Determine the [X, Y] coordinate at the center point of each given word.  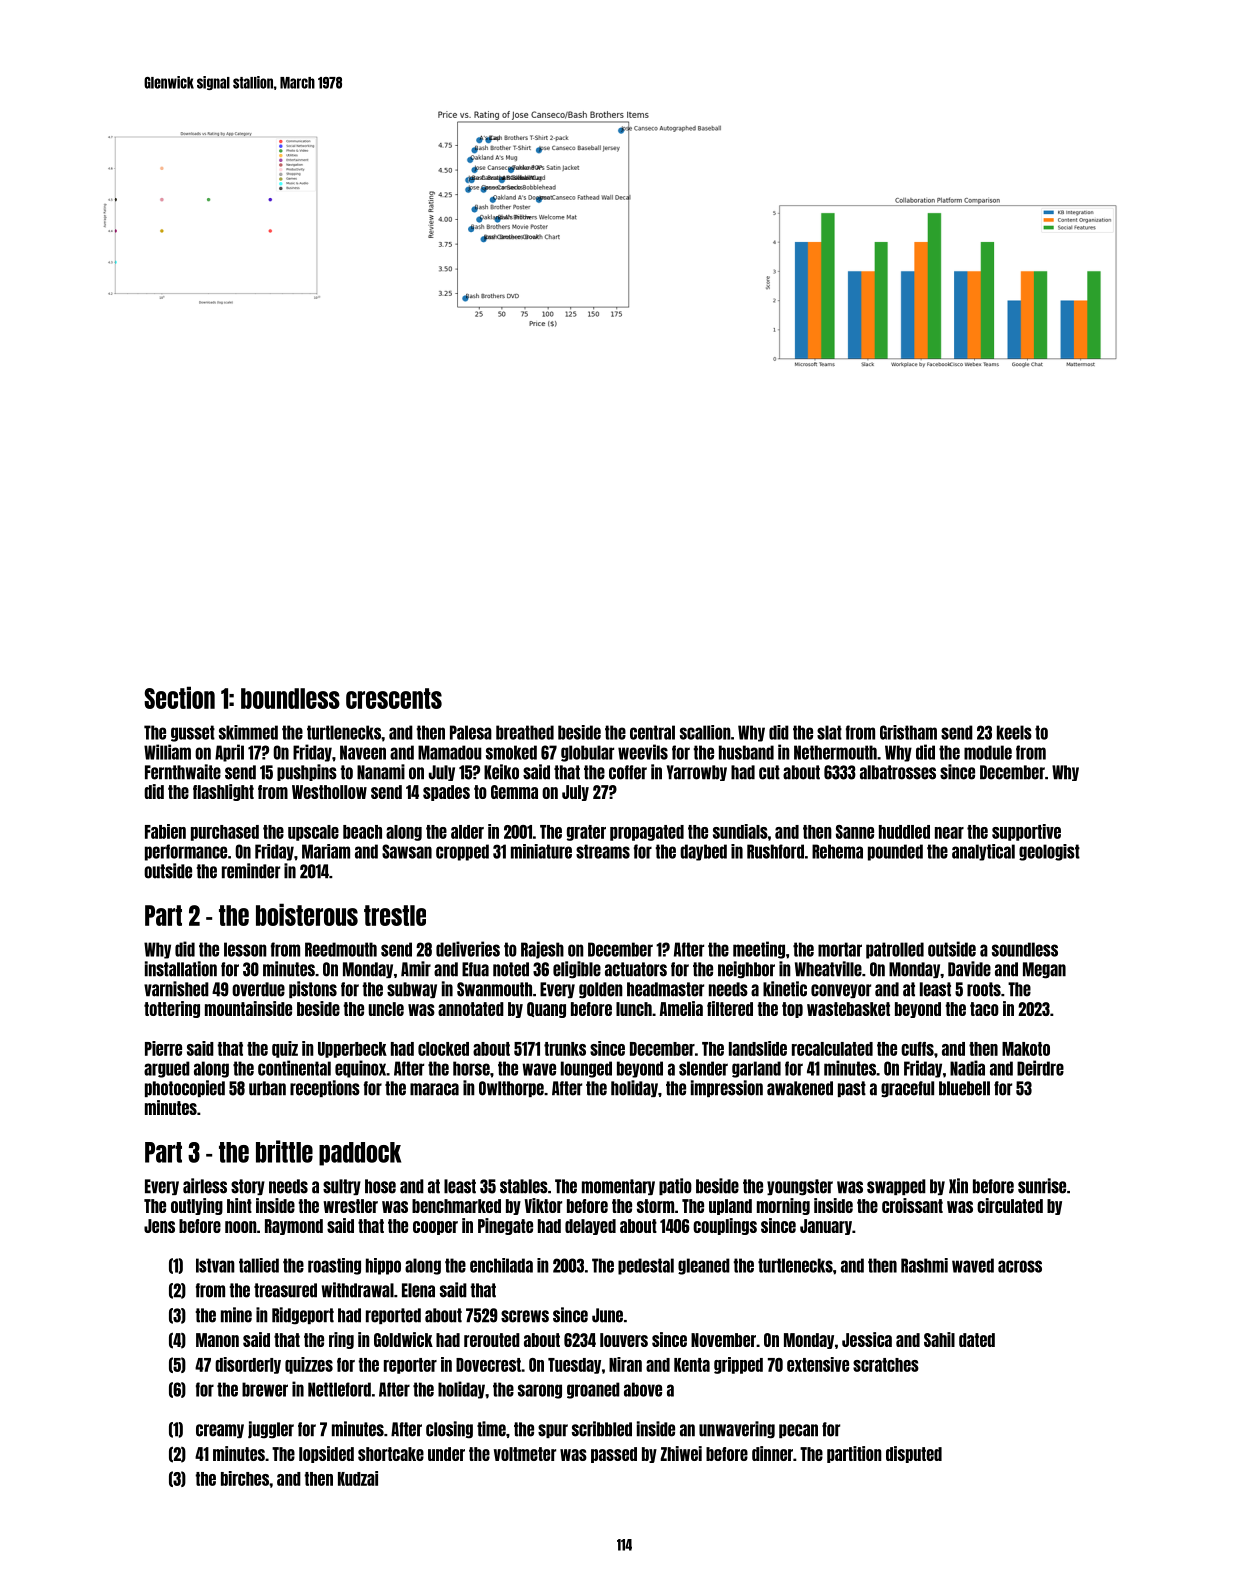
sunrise [1042, 1186]
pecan [798, 1431]
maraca [434, 1089]
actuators [636, 969]
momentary [618, 1187]
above [643, 1389]
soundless [1025, 949]
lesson [245, 949]
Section [179, 697]
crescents [394, 698]
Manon [217, 1340]
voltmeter [525, 1454]
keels [1014, 732]
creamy [220, 1431]
